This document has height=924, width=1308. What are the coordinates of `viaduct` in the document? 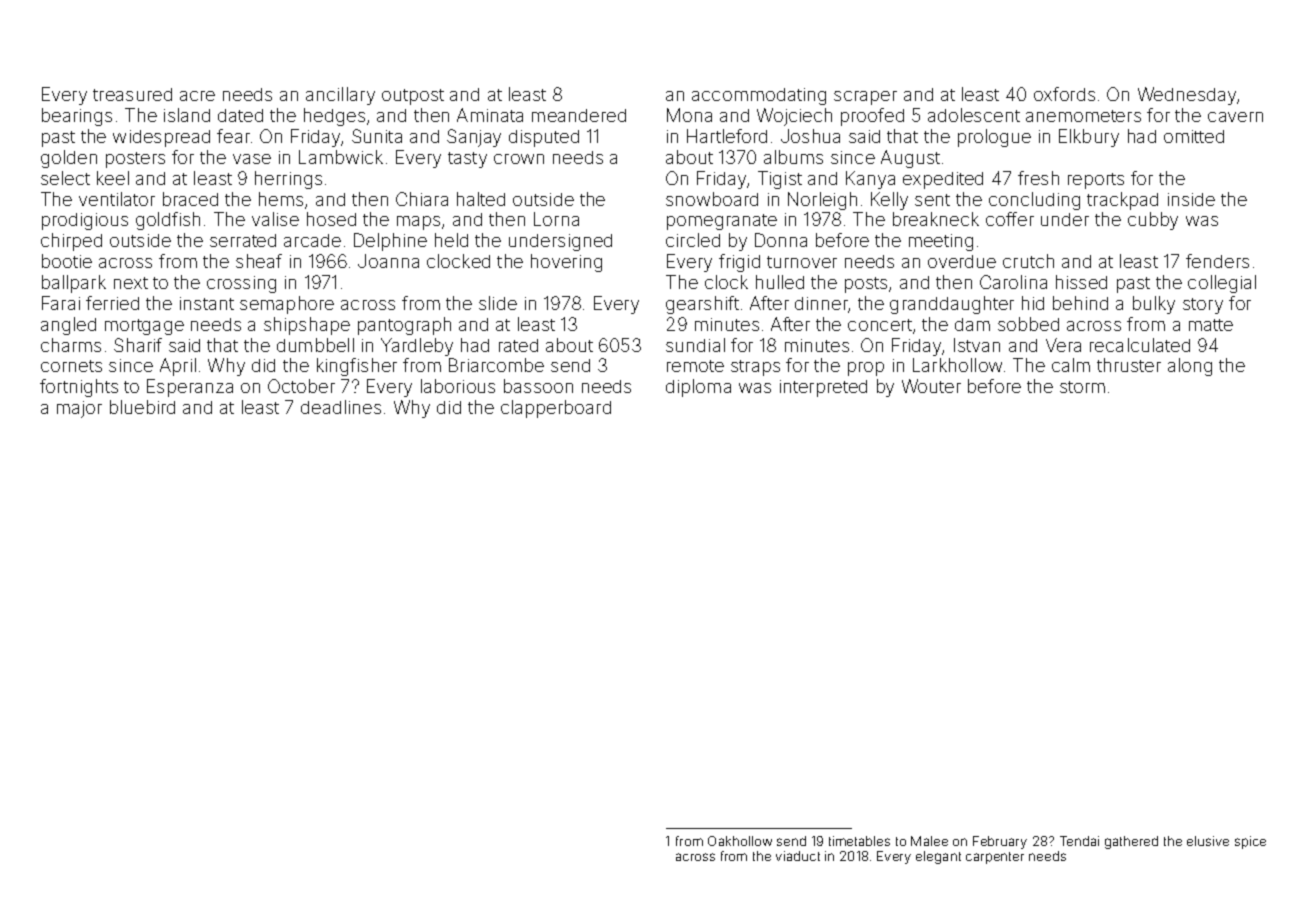 It's located at (798, 856).
